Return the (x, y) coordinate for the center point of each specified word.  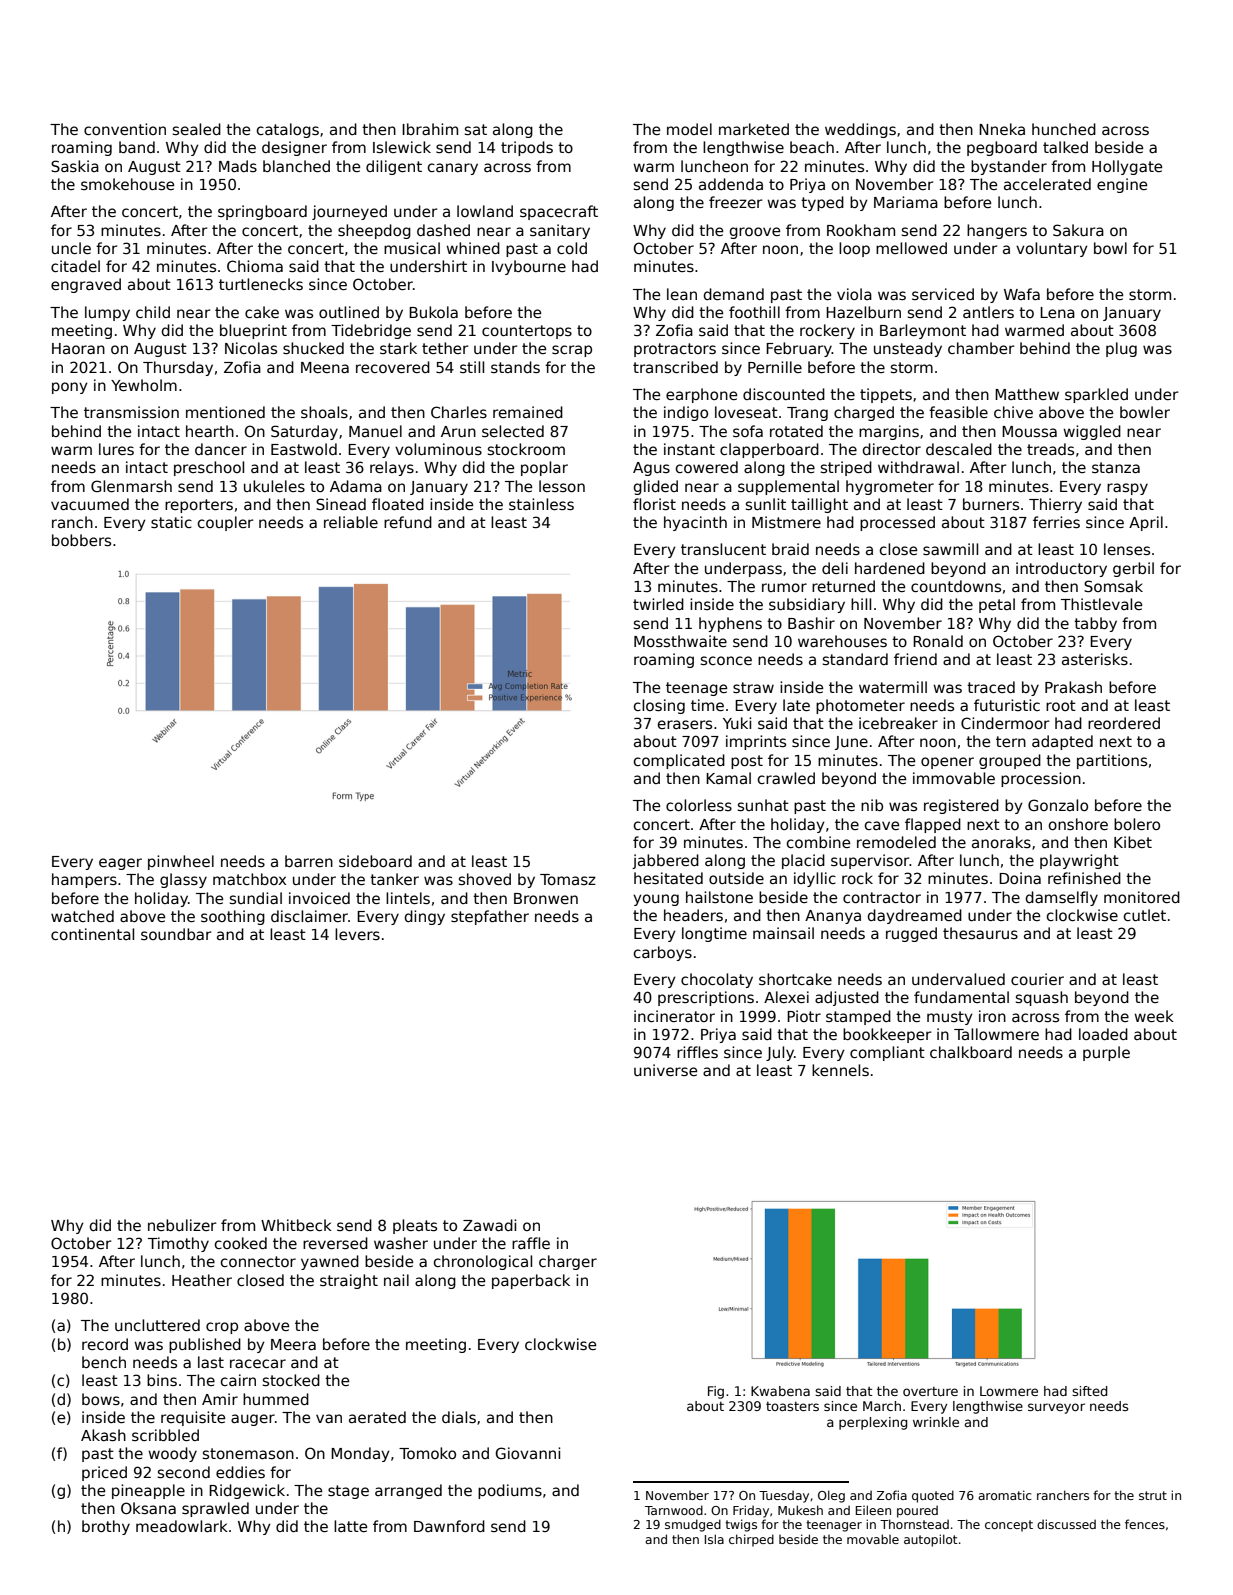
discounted (784, 394)
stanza (1116, 467)
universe (665, 1070)
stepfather (490, 917)
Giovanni (528, 1453)
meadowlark (182, 1526)
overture (930, 1391)
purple (1106, 1053)
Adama (356, 486)
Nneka (1002, 129)
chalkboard (971, 1052)
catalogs (288, 130)
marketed (754, 129)
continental (92, 934)
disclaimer (309, 916)
